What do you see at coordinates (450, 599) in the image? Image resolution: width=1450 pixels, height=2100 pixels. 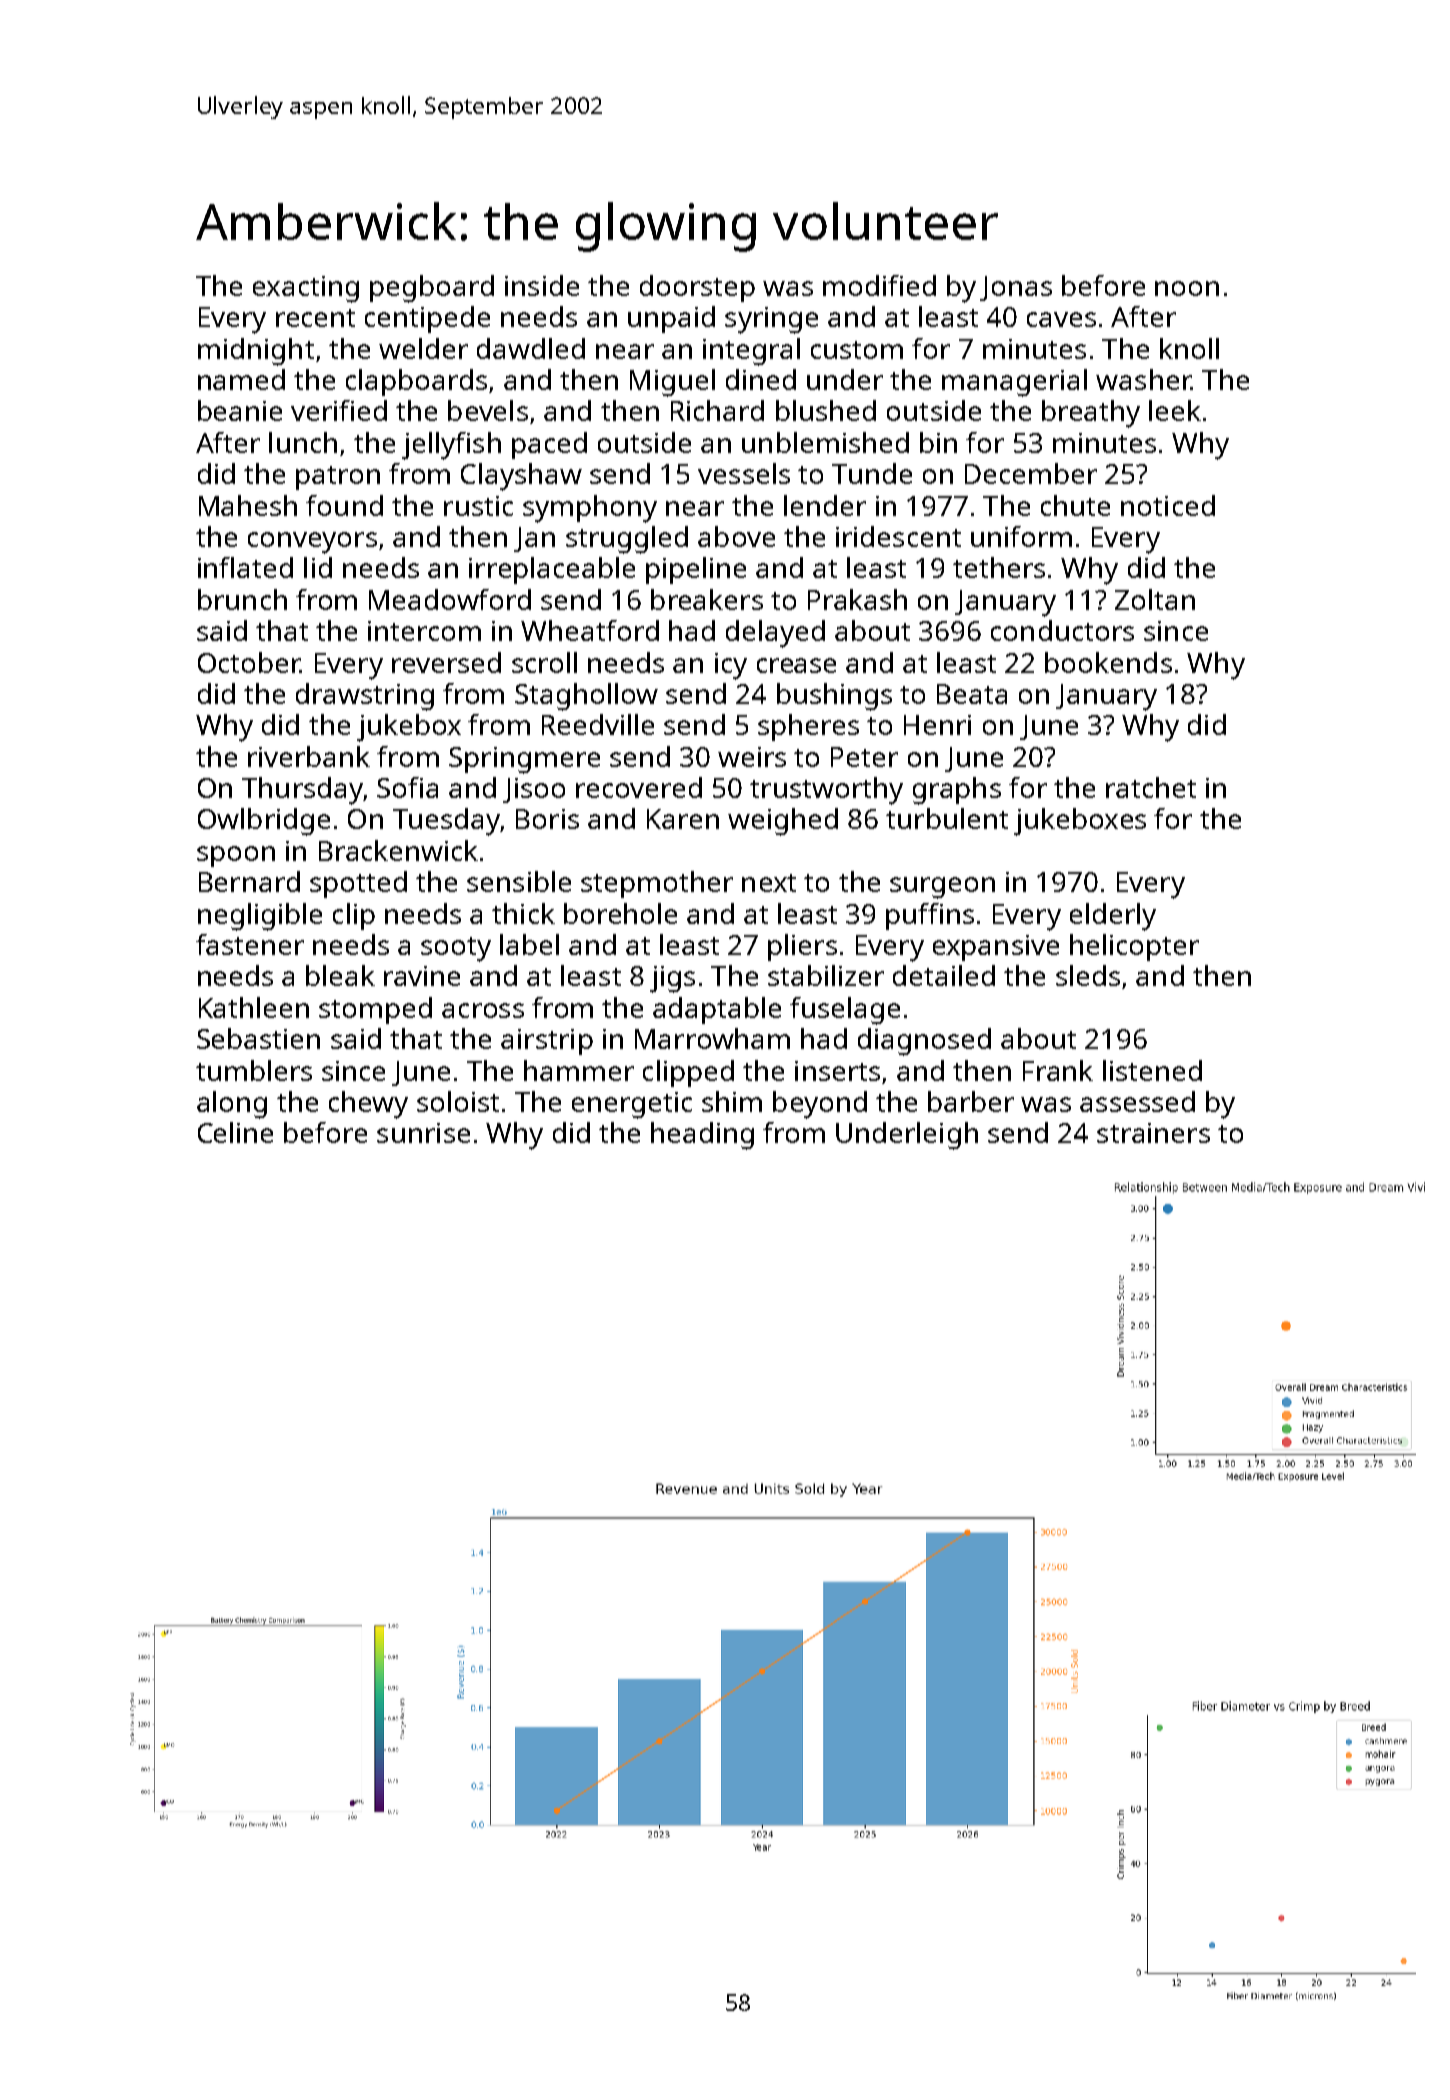 I see `Meadowford` at bounding box center [450, 599].
